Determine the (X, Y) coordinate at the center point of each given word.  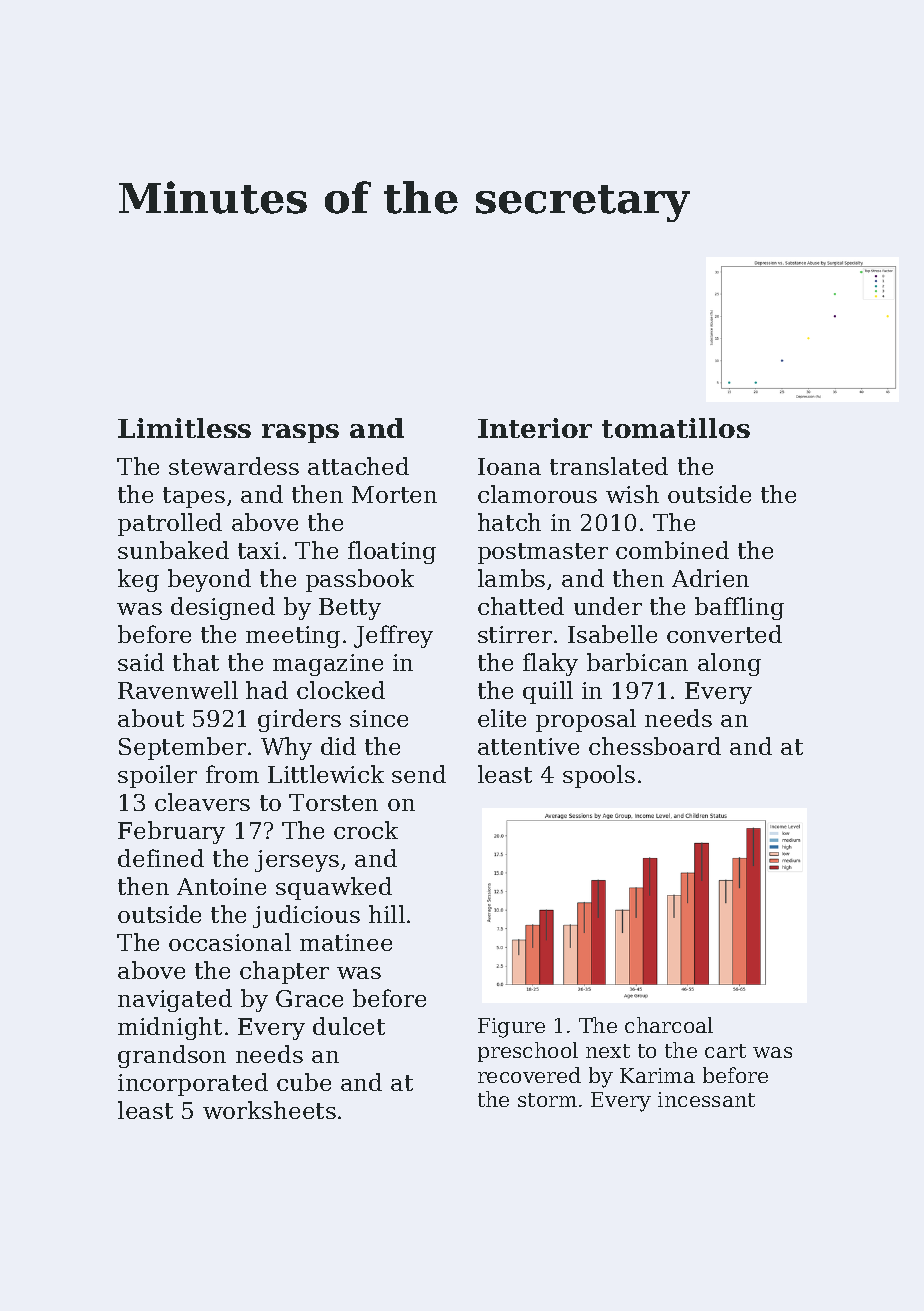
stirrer (515, 634)
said (141, 662)
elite (502, 718)
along (729, 664)
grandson (172, 1056)
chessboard (655, 746)
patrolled (170, 524)
